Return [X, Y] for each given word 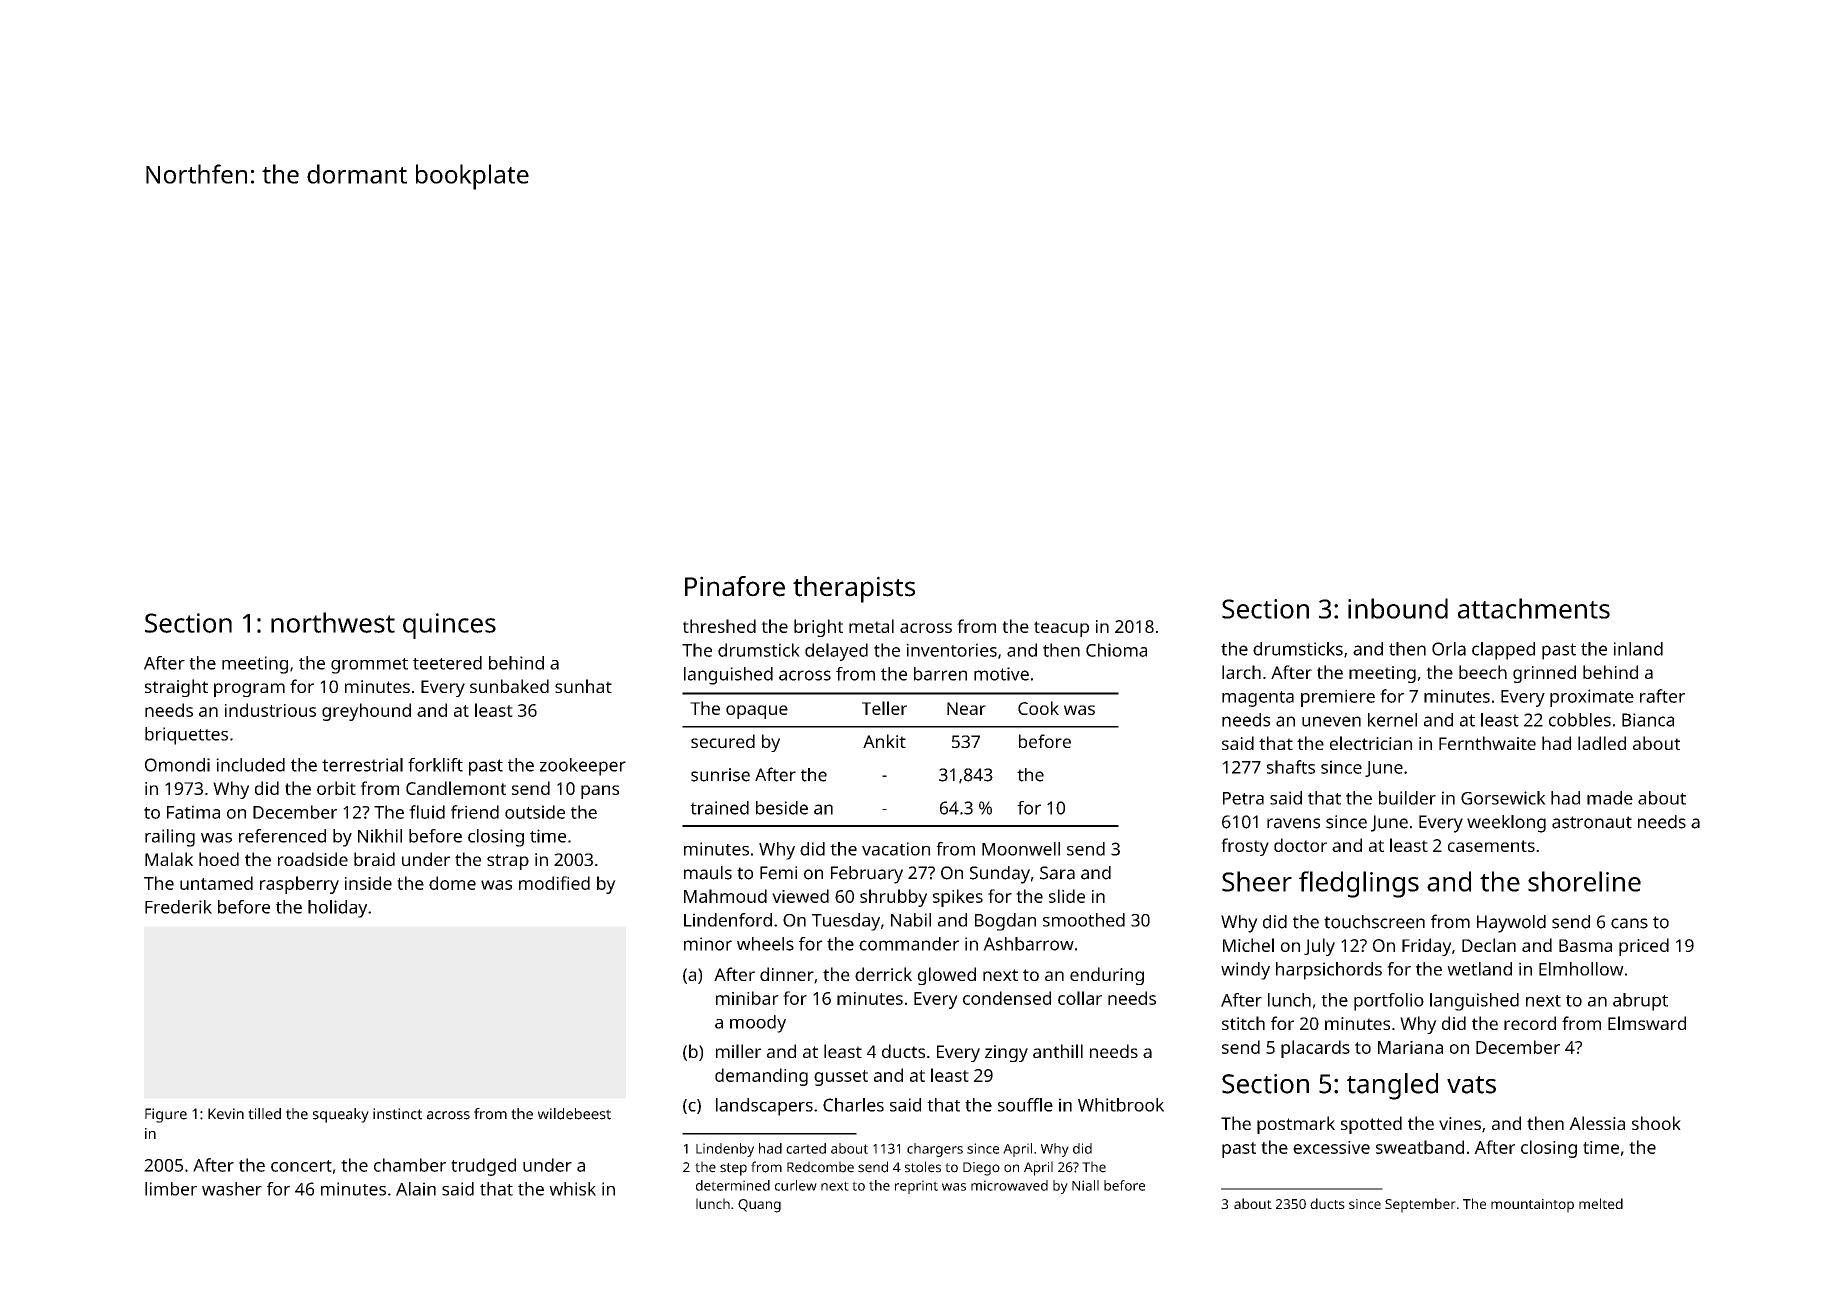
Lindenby [725, 1150]
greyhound [366, 712]
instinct [397, 1114]
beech [1483, 672]
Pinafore [735, 586]
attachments [1534, 608]
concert [301, 1166]
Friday [1427, 947]
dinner [787, 974]
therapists [854, 589]
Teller [884, 708]
